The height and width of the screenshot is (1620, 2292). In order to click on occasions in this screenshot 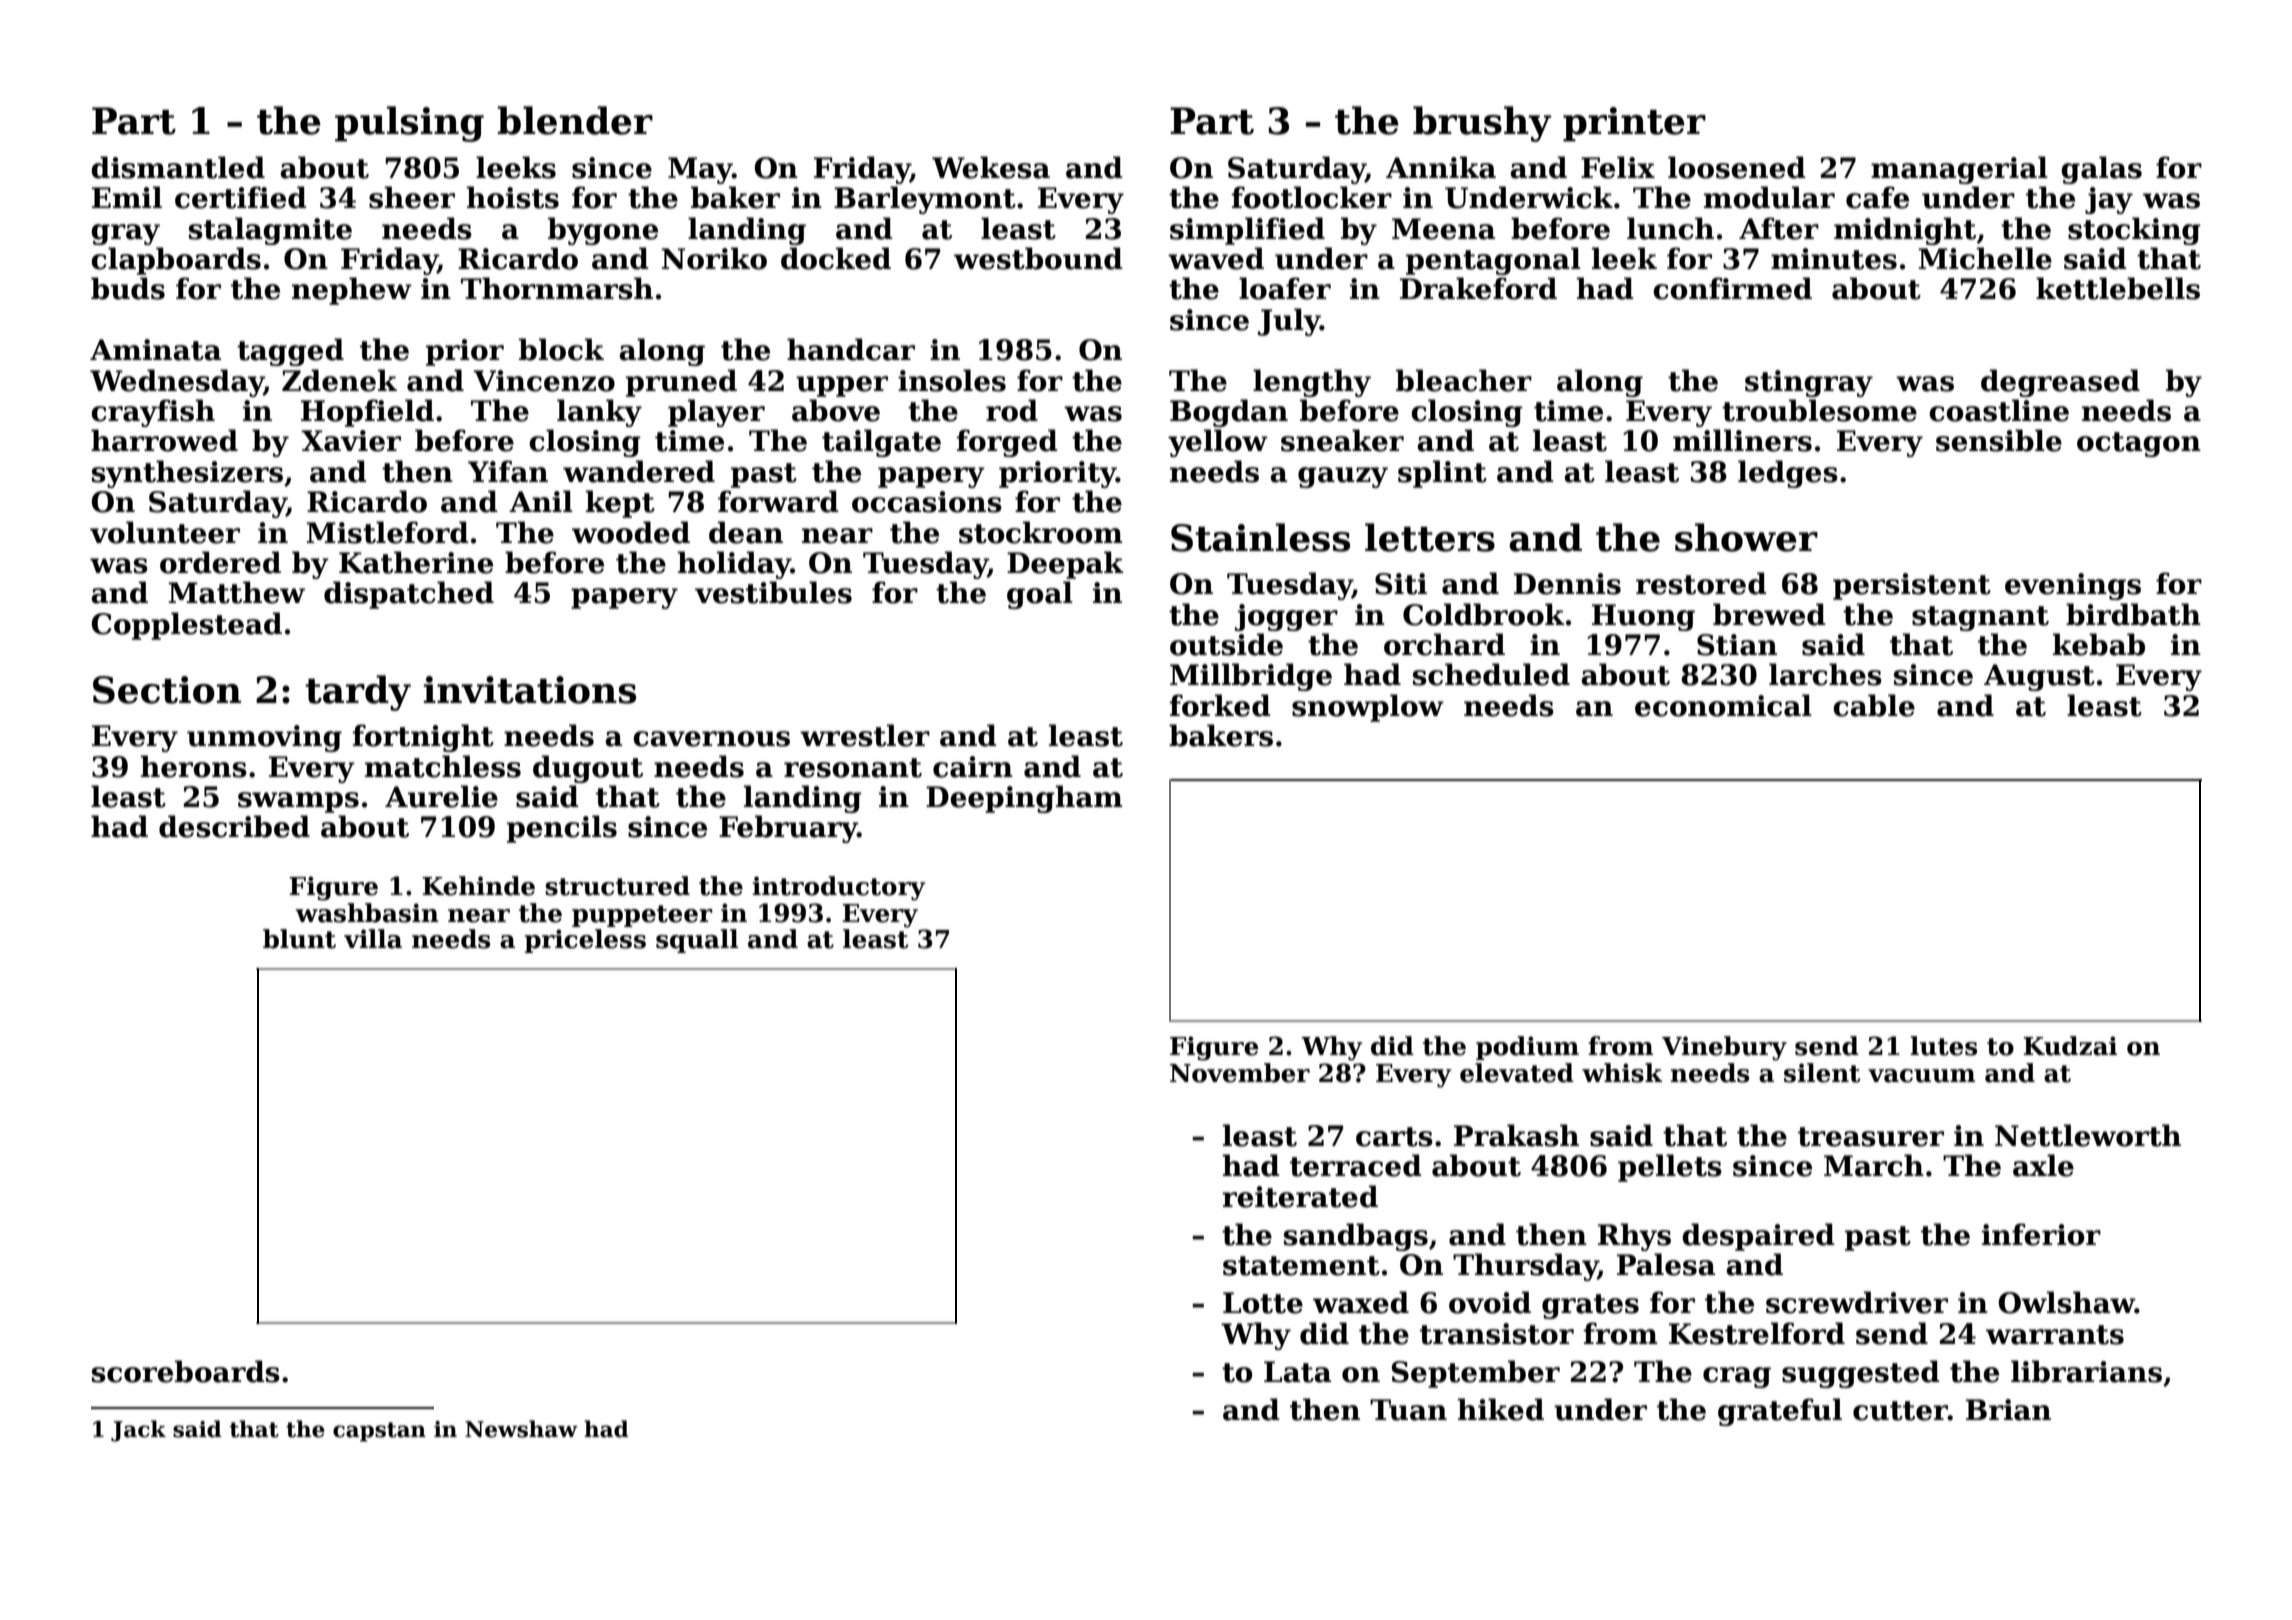, I will do `click(927, 502)`.
